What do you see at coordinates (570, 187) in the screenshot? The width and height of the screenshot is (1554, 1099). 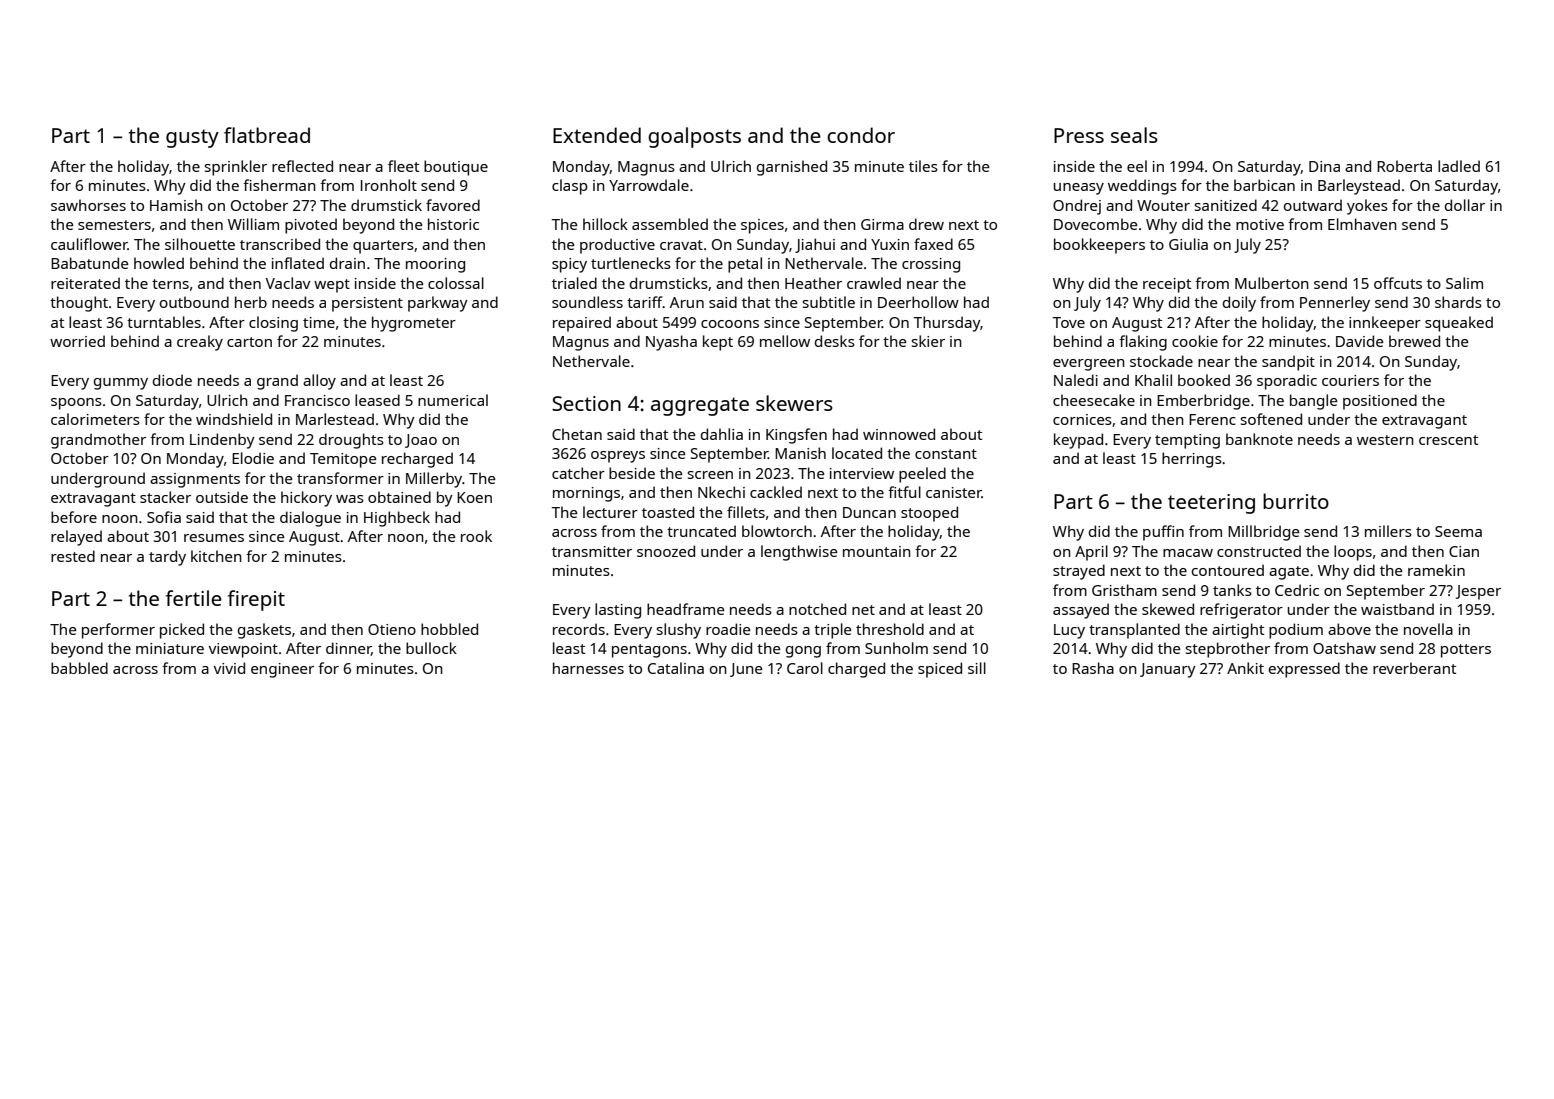 I see `clasp` at bounding box center [570, 187].
